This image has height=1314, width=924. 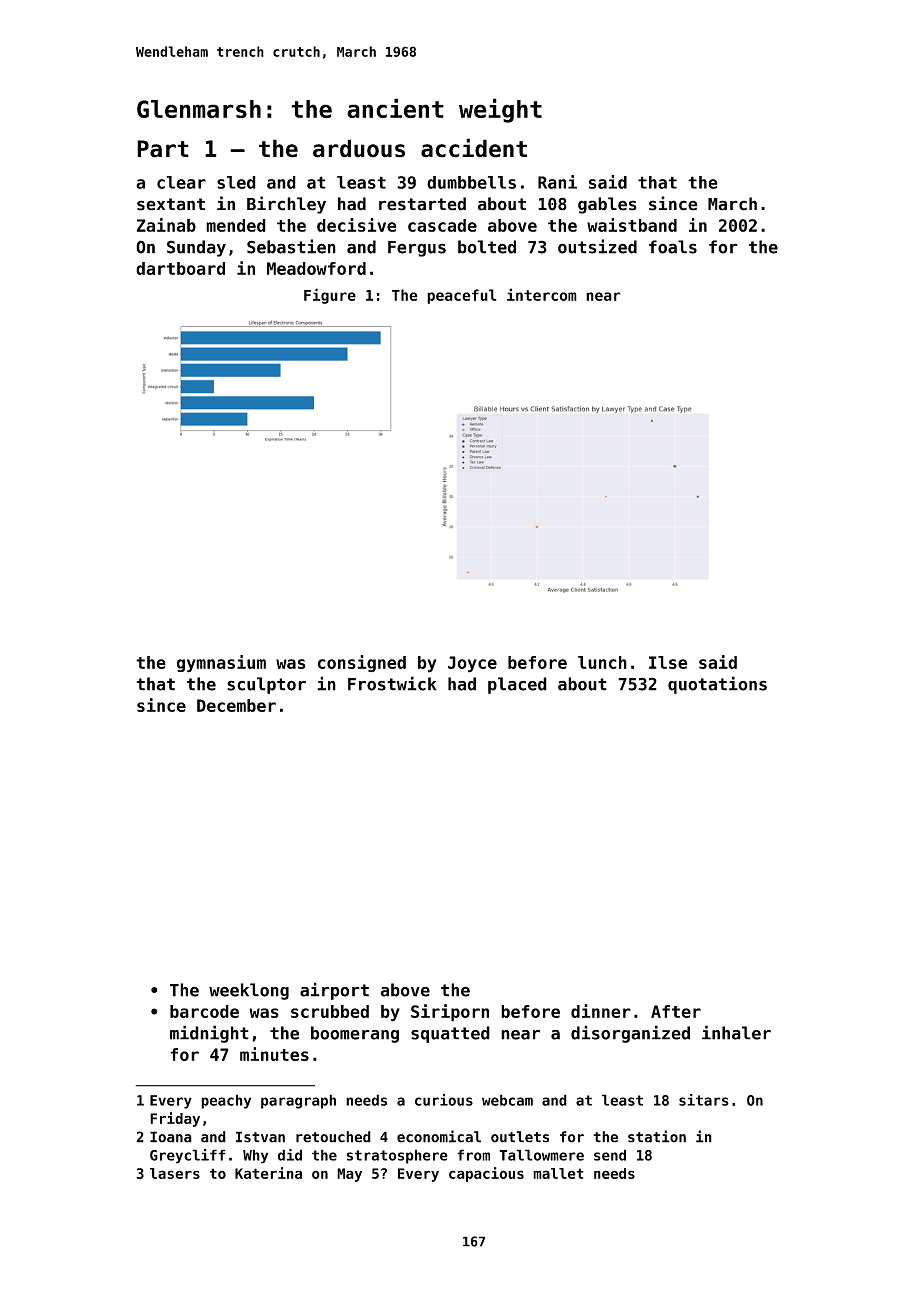 I want to click on Katerina, so click(x=268, y=1173).
